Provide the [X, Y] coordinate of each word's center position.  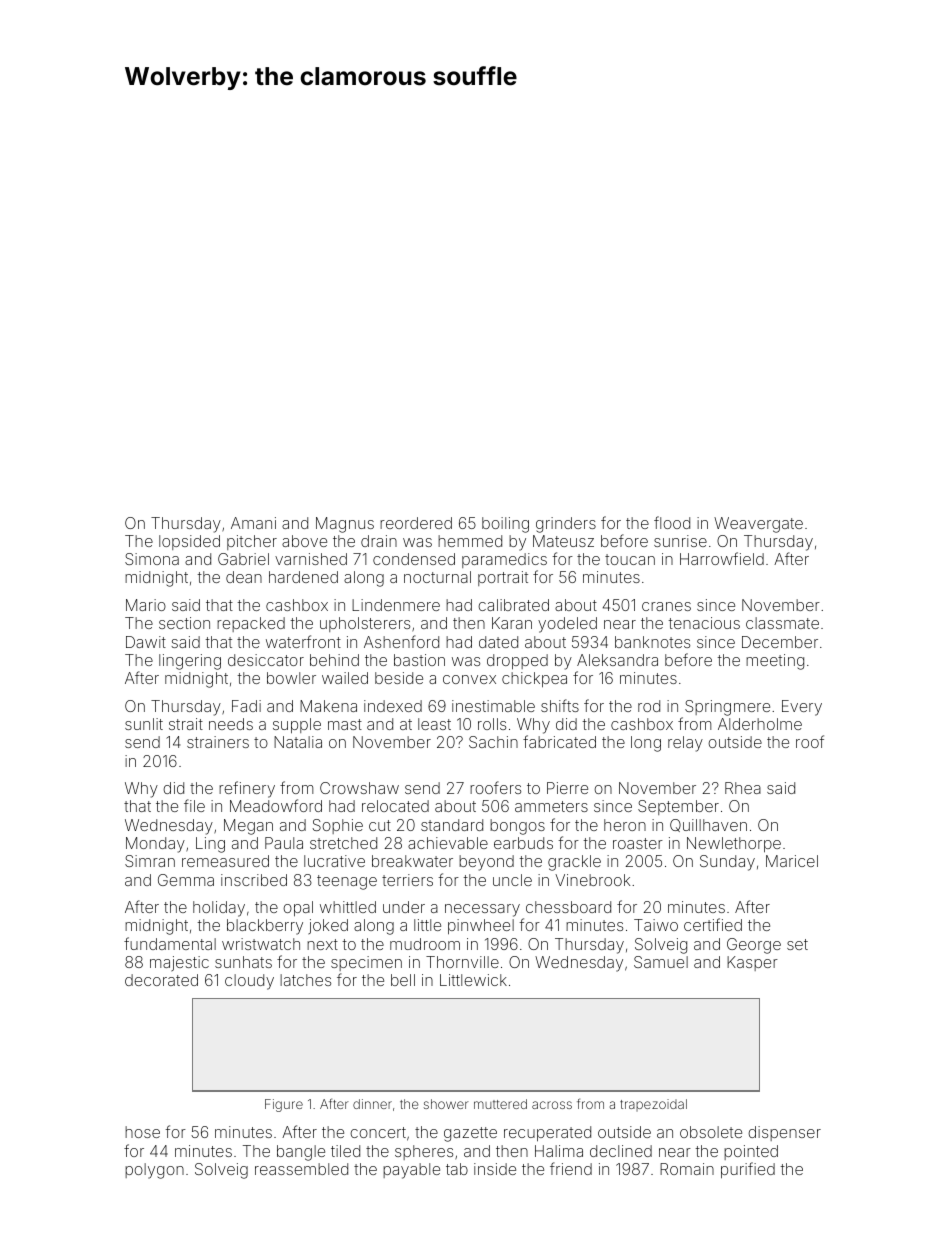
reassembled [301, 1169]
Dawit [146, 642]
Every [802, 708]
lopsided [189, 542]
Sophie [337, 826]
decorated [161, 980]
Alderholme [760, 724]
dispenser [784, 1133]
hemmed [470, 541]
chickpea [534, 679]
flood [672, 522]
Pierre [567, 788]
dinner [372, 1104]
